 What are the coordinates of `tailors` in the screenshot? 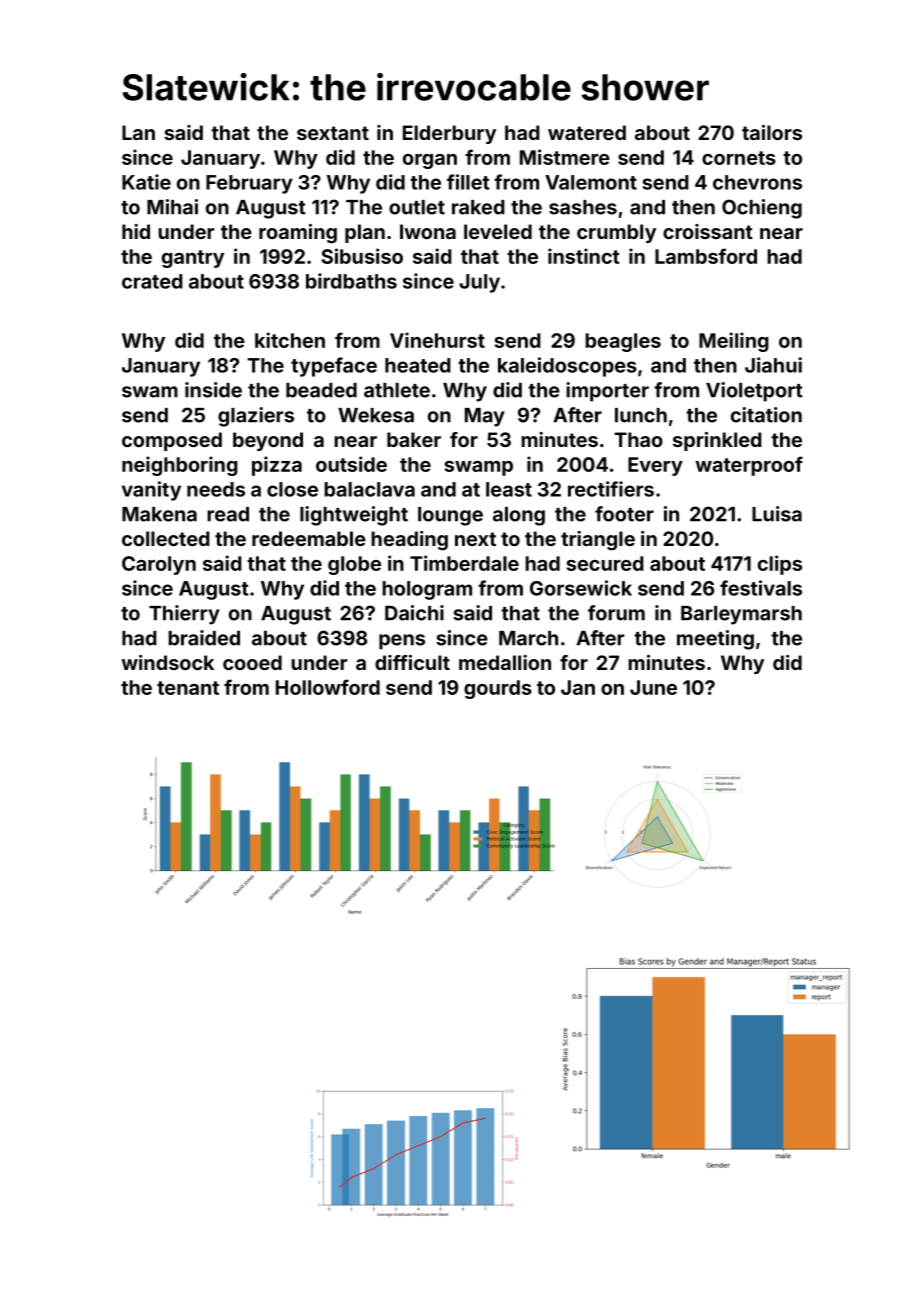 It's located at (772, 132).
